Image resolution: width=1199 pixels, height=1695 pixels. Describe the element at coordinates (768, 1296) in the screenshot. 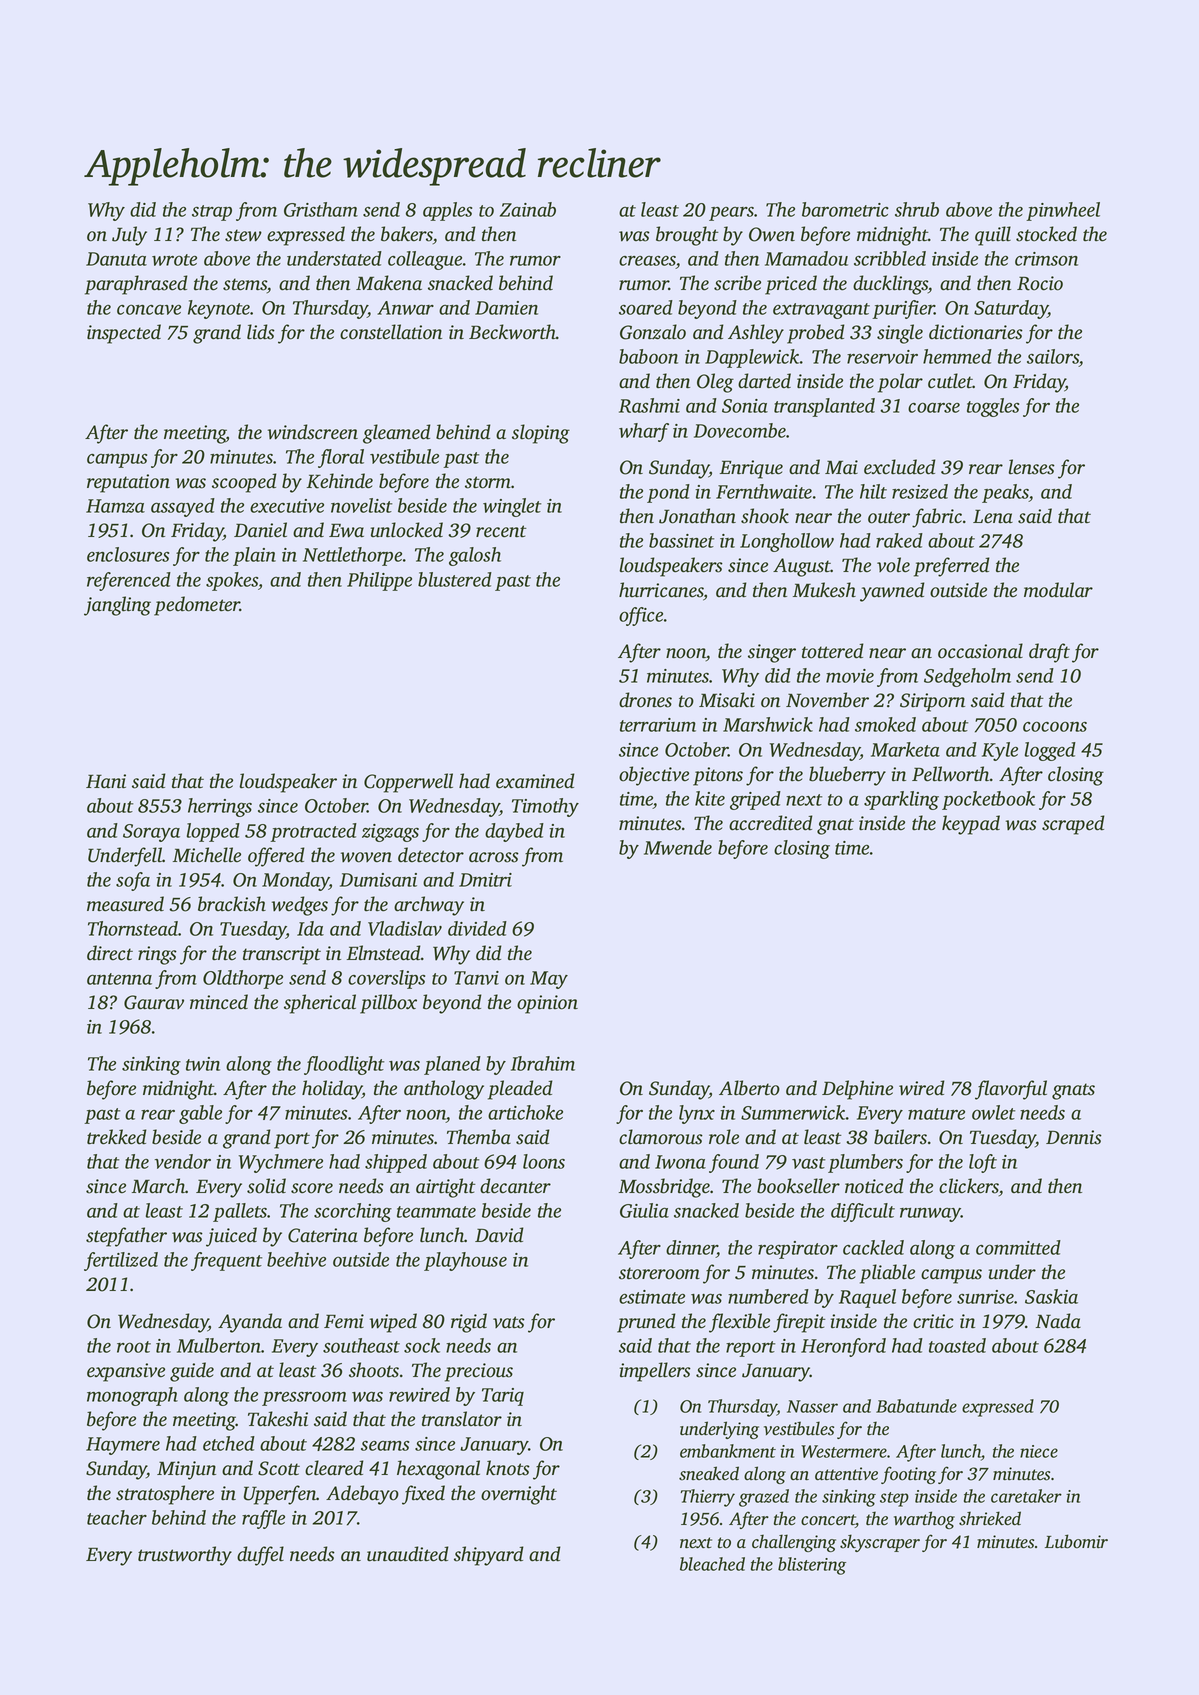

I see `numbered` at that location.
